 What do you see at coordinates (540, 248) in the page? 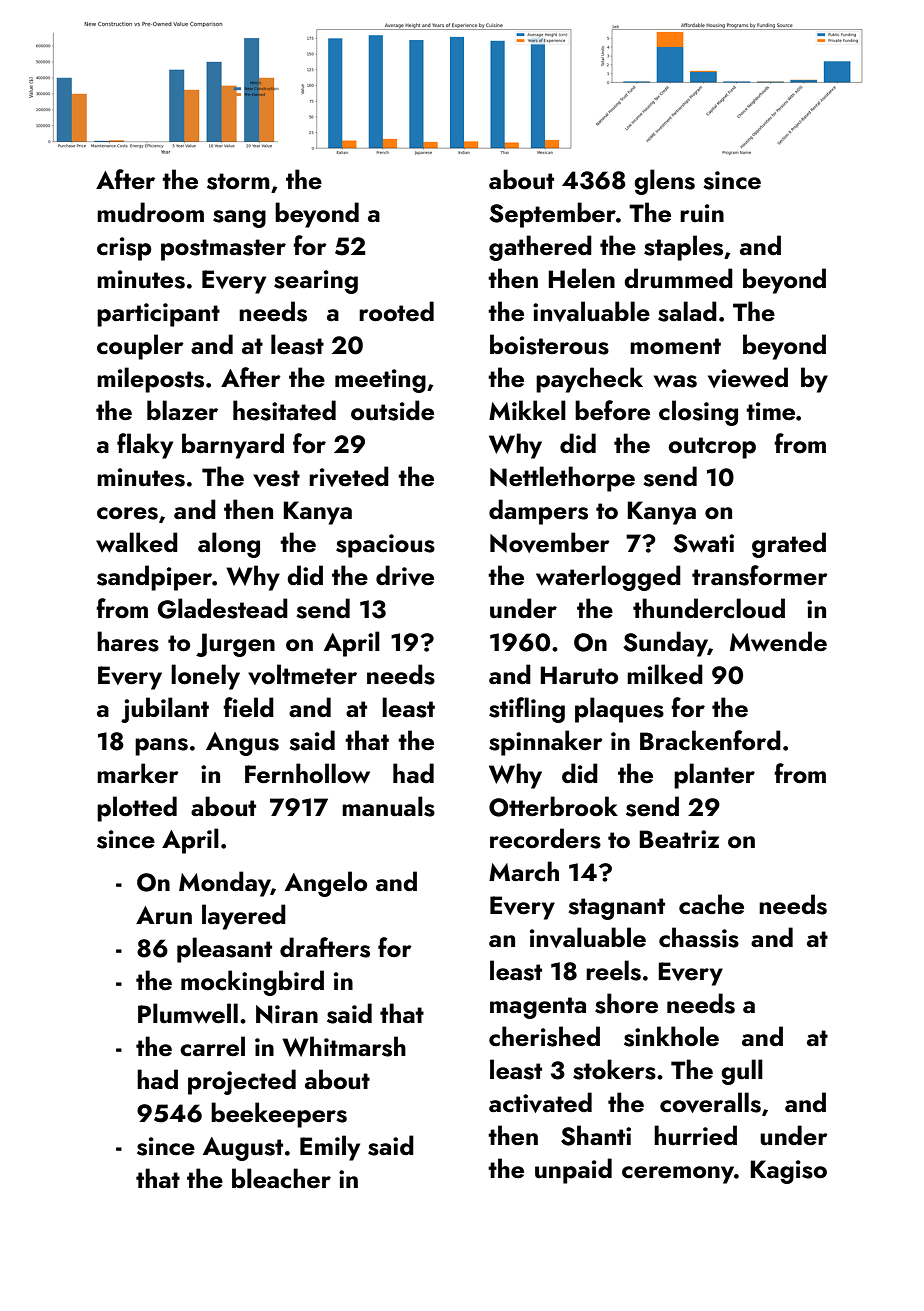
I see `gathered` at bounding box center [540, 248].
